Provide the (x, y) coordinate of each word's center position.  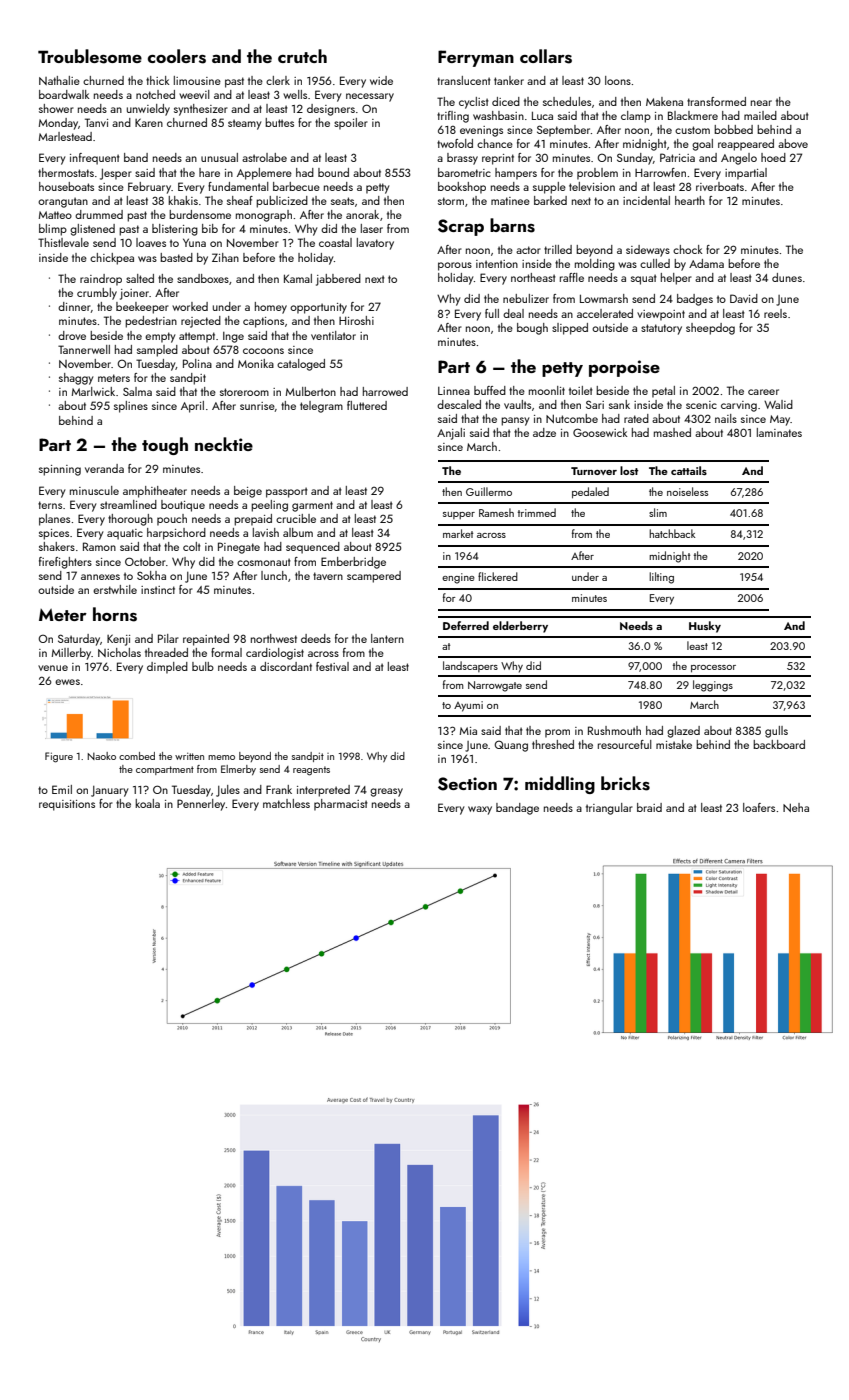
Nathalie (59, 80)
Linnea (454, 391)
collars (546, 56)
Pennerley (201, 805)
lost (629, 470)
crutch (302, 56)
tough (165, 446)
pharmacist (341, 805)
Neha (796, 807)
